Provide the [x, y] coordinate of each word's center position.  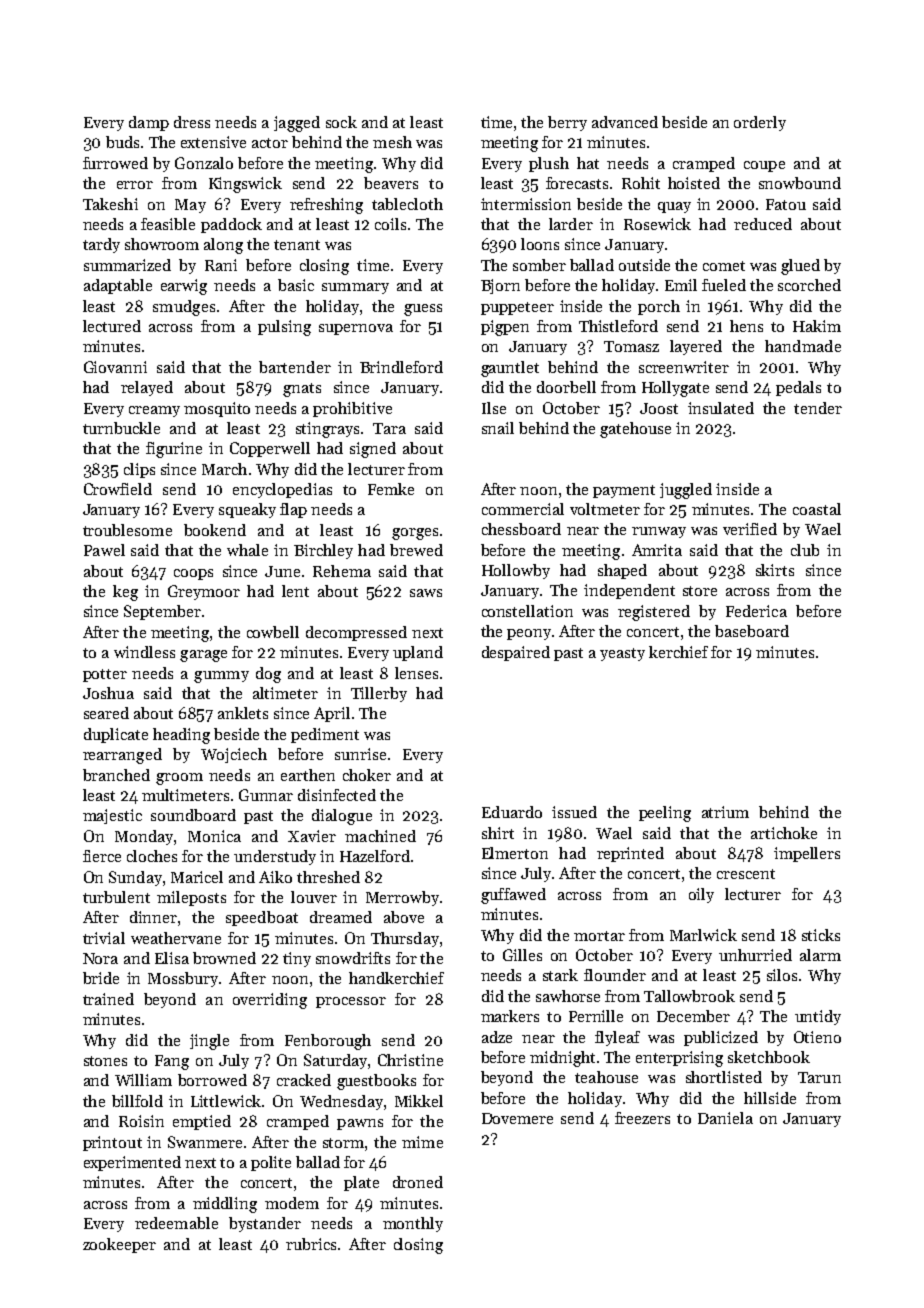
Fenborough [328, 1042]
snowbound [800, 183]
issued [574, 812]
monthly [413, 1224]
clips [139, 470]
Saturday [335, 1061]
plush [549, 164]
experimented [132, 1163]
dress [192, 122]
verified [750, 529]
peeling [665, 814]
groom [179, 779]
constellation [527, 611]
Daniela [725, 1118]
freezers [642, 1118]
